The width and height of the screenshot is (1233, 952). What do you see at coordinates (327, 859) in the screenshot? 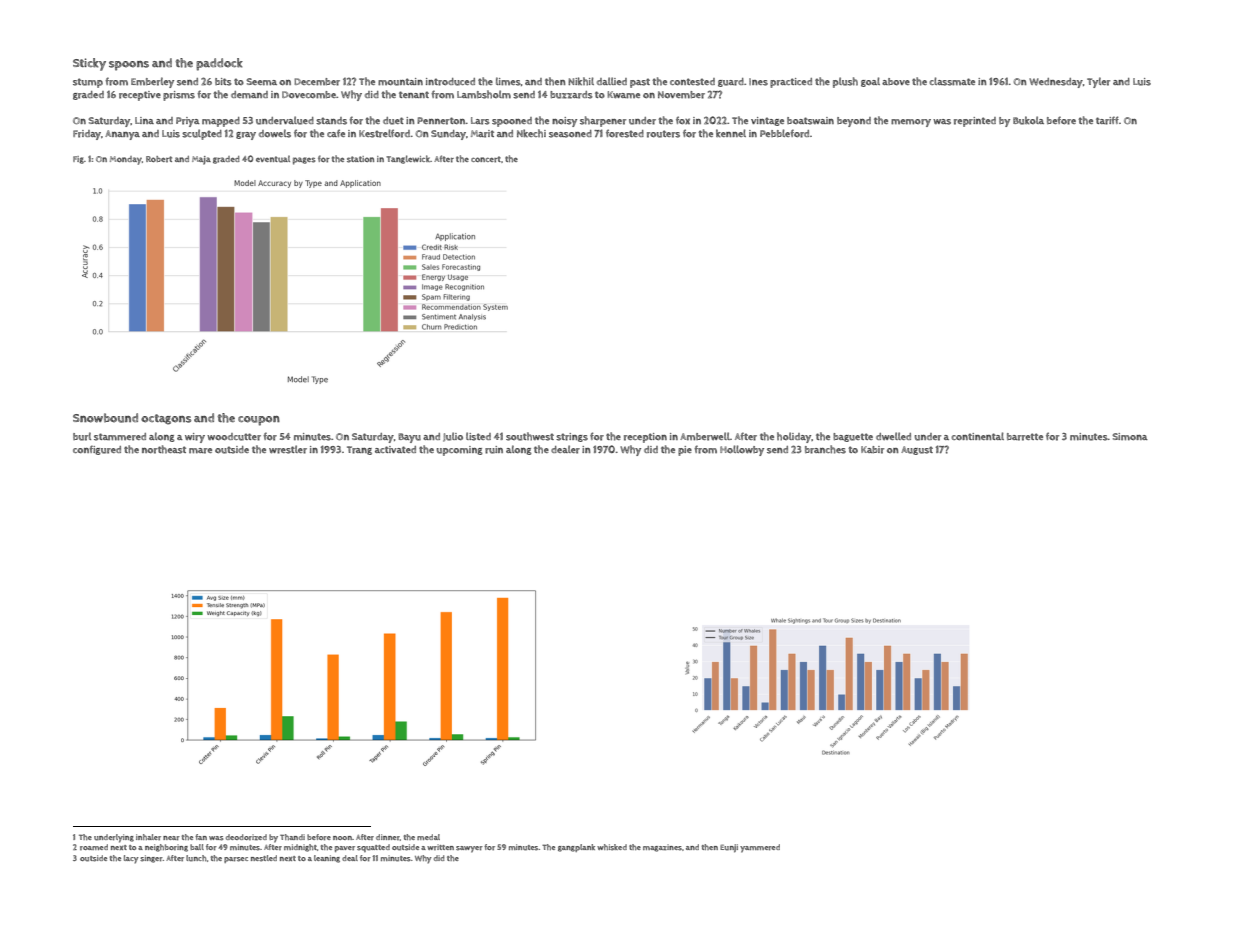
I see `leaning` at bounding box center [327, 859].
